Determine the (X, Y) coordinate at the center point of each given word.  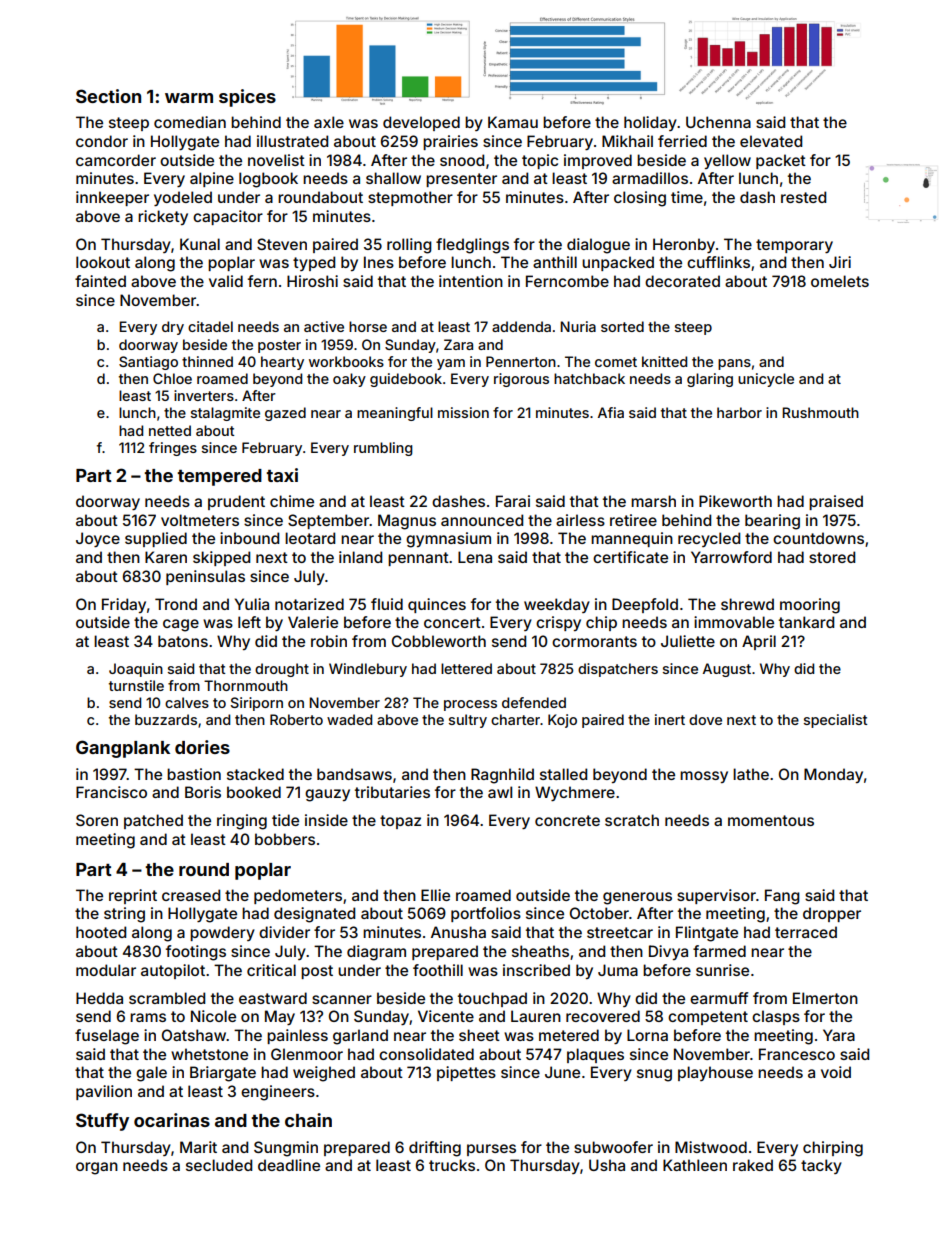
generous (637, 898)
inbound (249, 538)
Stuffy (102, 1122)
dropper (832, 914)
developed (421, 123)
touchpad (492, 999)
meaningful (395, 414)
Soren (97, 820)
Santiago (148, 363)
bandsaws (354, 774)
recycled (709, 539)
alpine (212, 179)
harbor (739, 412)
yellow (727, 161)
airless (580, 520)
